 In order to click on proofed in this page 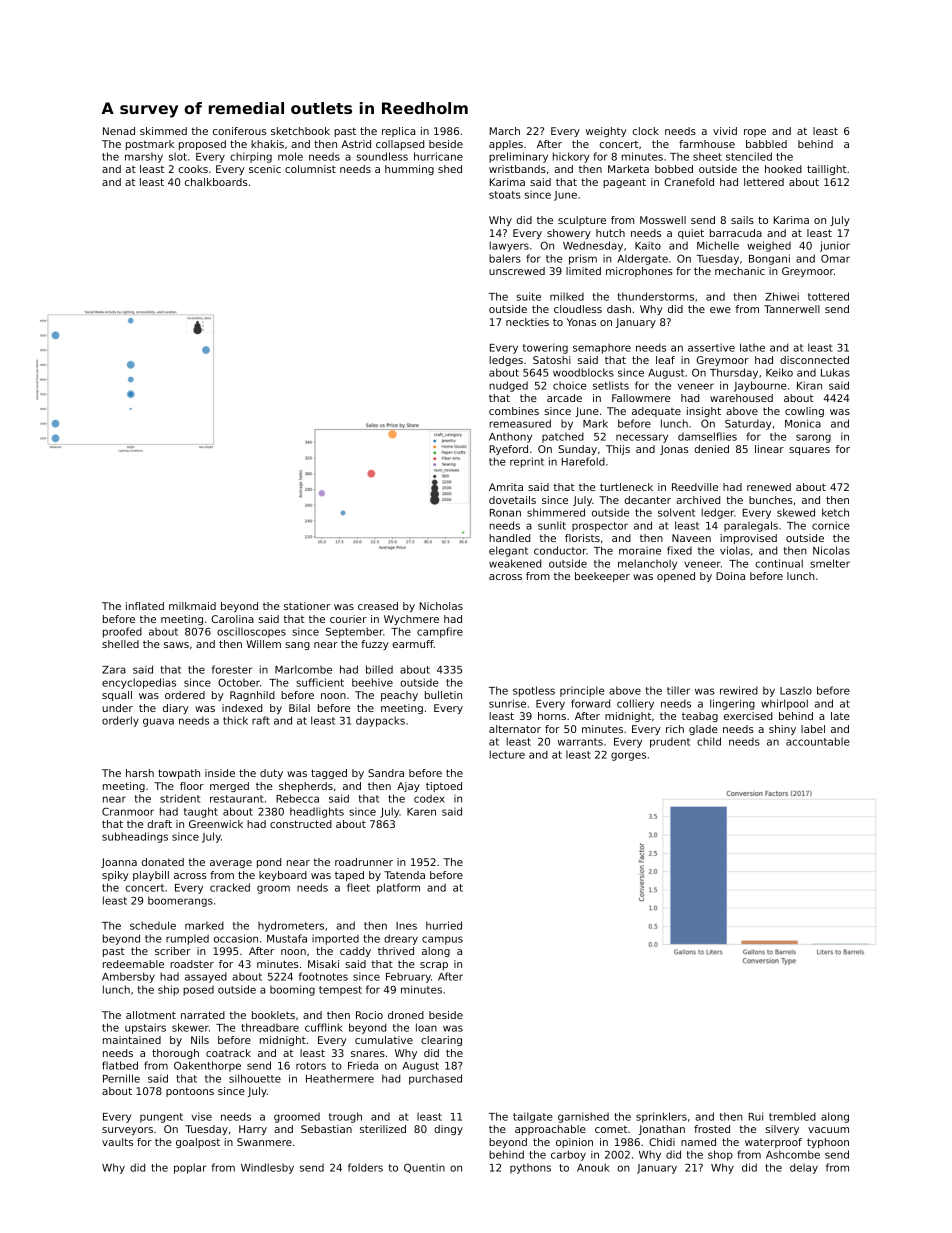, I will do `click(122, 632)`.
